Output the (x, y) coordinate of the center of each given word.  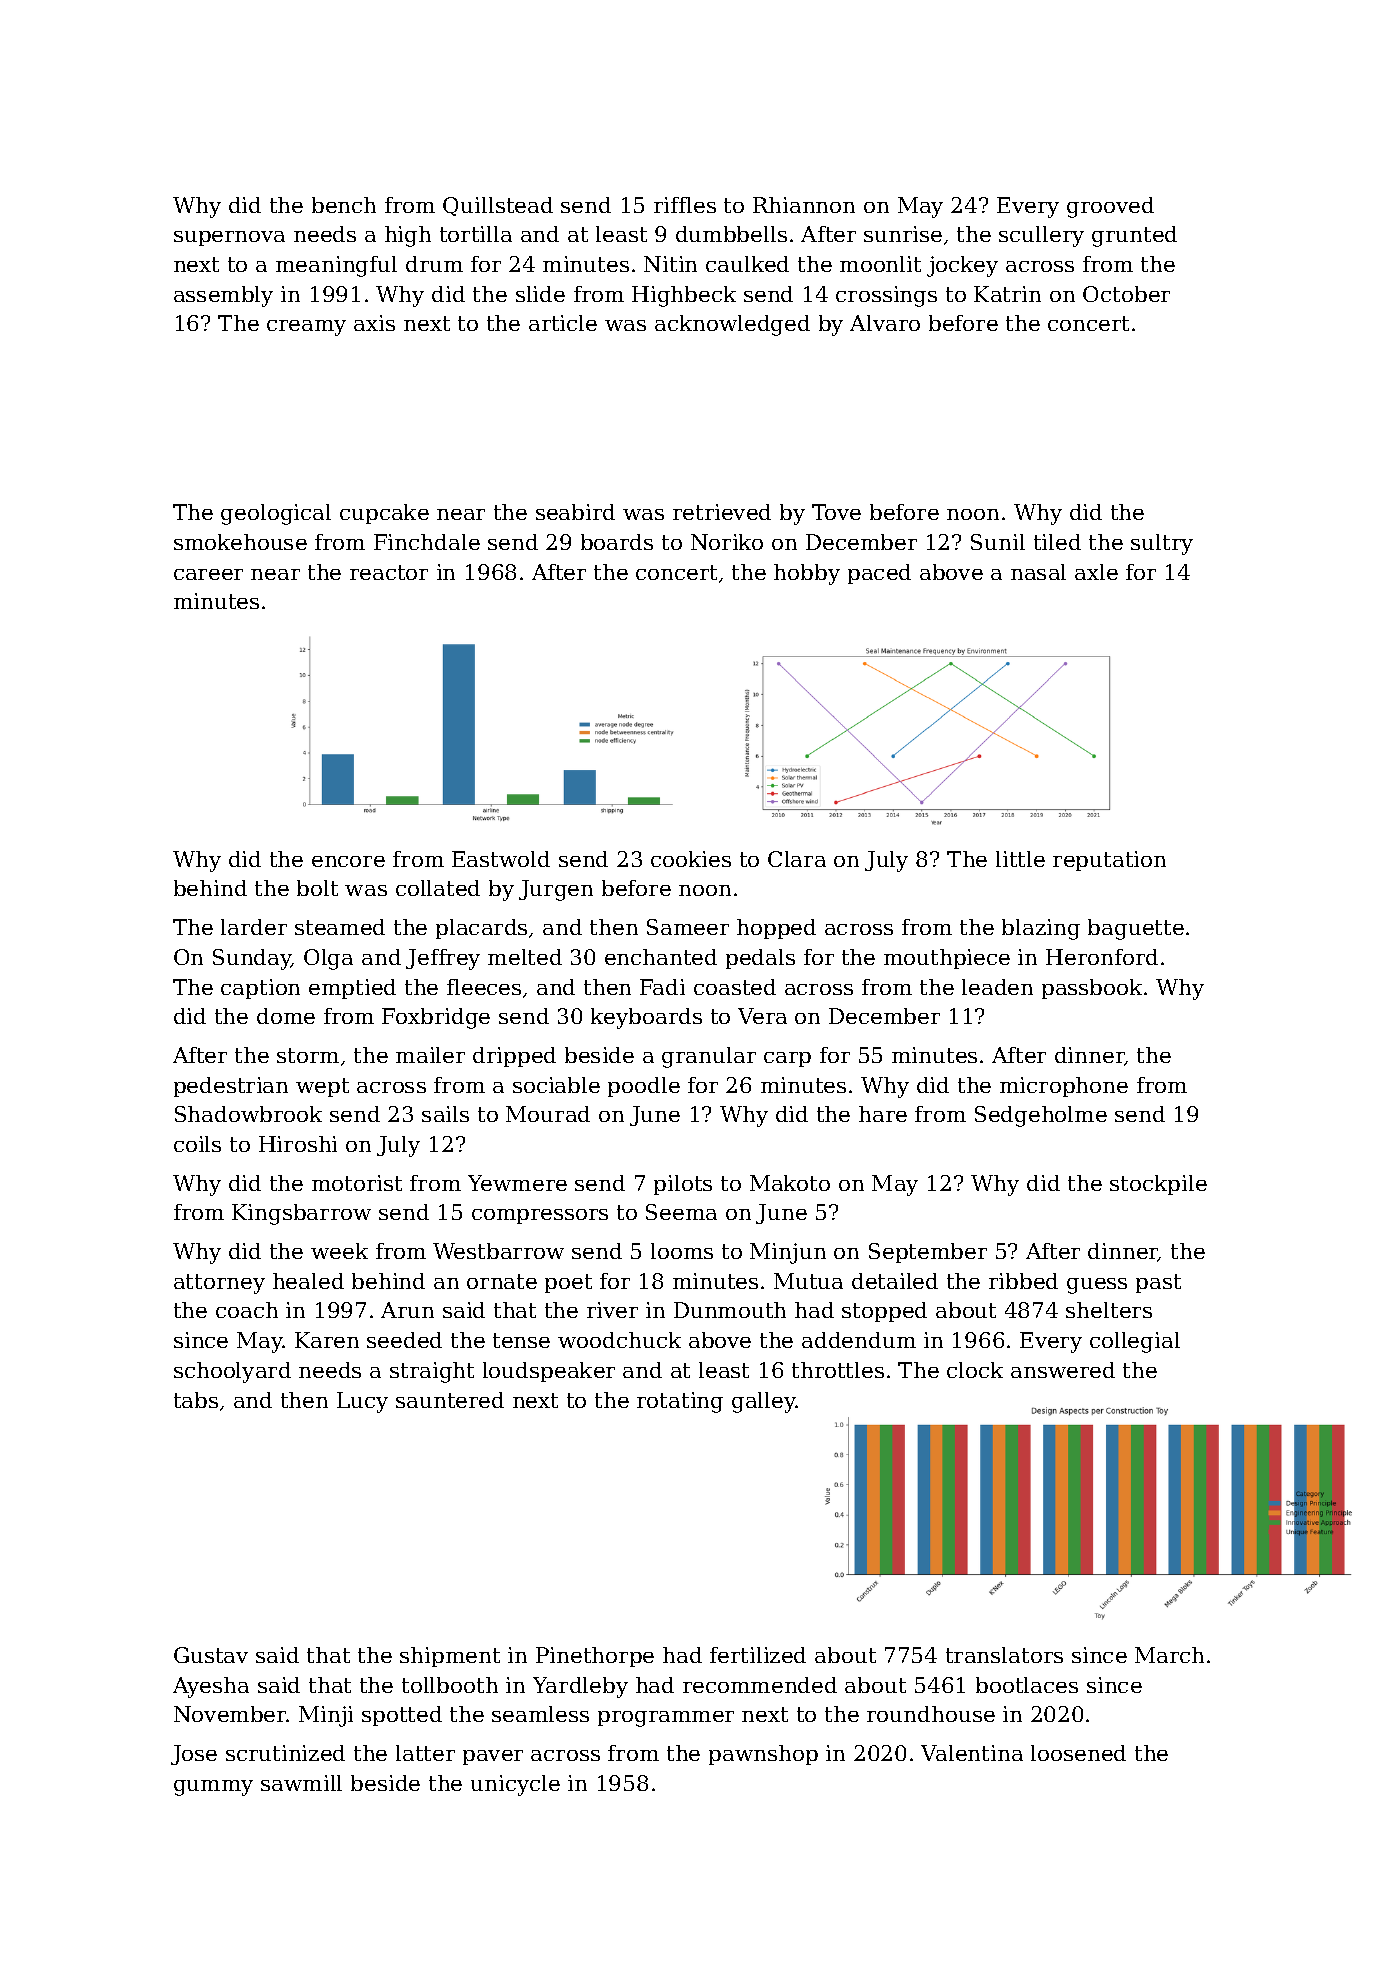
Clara (797, 859)
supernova (229, 238)
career (208, 574)
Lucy (362, 1402)
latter (425, 1753)
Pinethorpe (595, 1657)
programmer (666, 1719)
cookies (691, 859)
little (1020, 859)
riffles (685, 205)
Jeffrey (443, 959)
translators (1004, 1655)
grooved (1110, 207)
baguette (1136, 929)
